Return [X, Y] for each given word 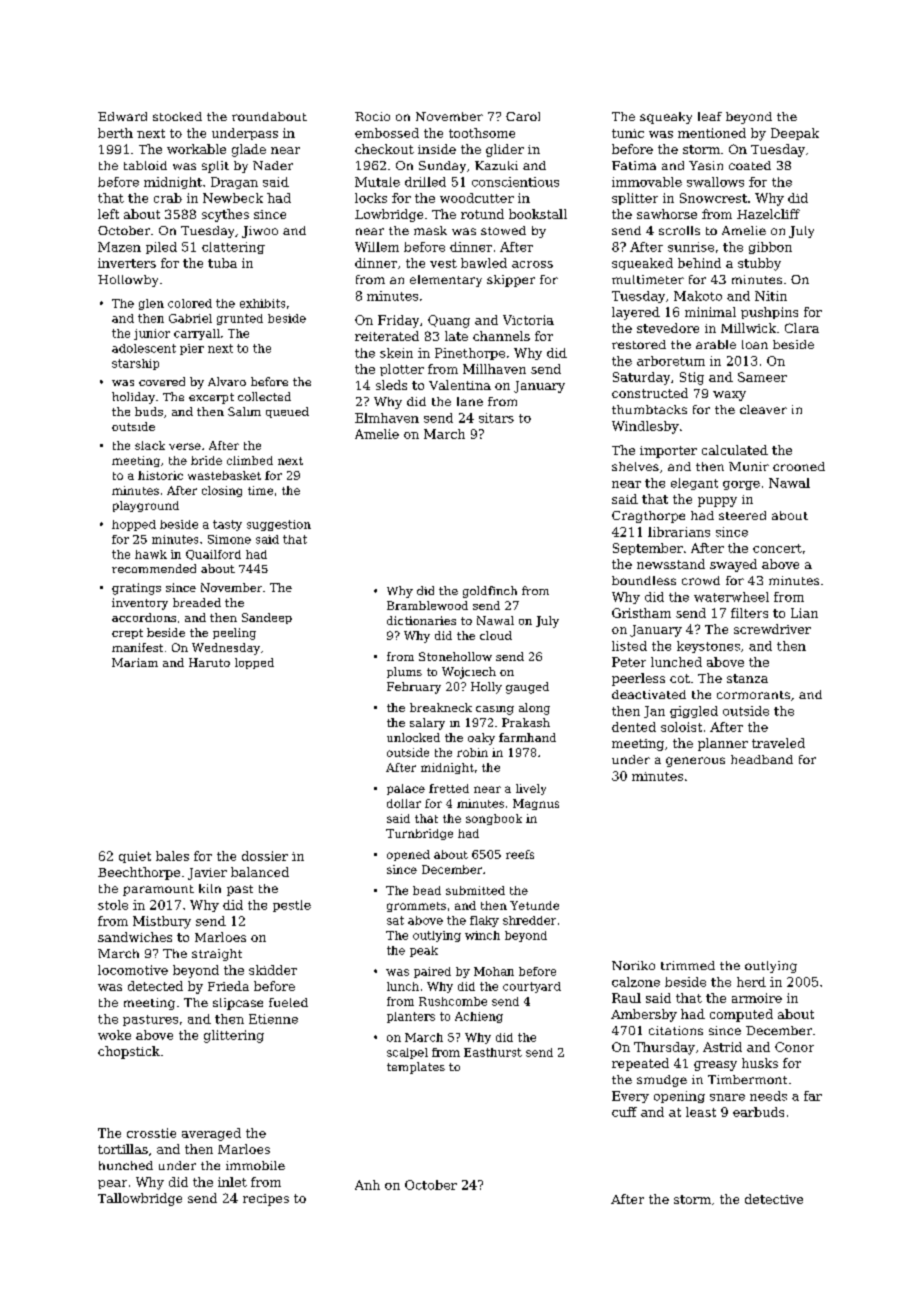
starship [135, 364]
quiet [135, 857]
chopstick [129, 1052]
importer [668, 452]
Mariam [135, 662]
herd [751, 982]
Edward [122, 116]
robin [472, 752]
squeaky [666, 118]
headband [762, 759]
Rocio [372, 116]
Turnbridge [419, 834]
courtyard [532, 987]
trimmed [688, 965]
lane [470, 401]
